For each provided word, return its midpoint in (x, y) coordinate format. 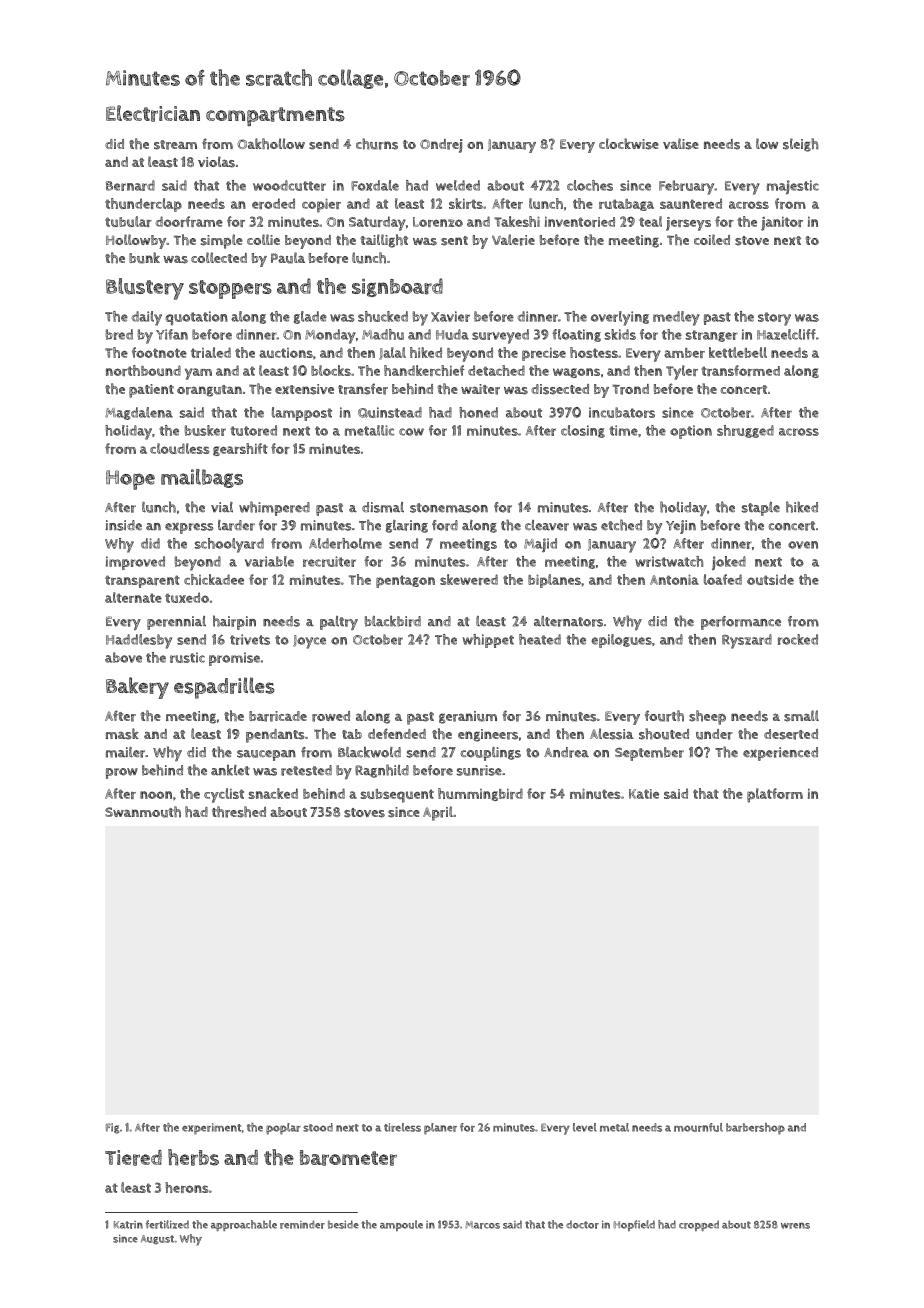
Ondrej (441, 146)
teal (650, 221)
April (438, 813)
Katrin (128, 1225)
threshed (239, 812)
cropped (699, 1225)
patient (151, 391)
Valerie (513, 240)
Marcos (482, 1225)
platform (775, 795)
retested (306, 770)
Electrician (153, 113)
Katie (644, 794)
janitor (782, 223)
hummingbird (480, 794)
